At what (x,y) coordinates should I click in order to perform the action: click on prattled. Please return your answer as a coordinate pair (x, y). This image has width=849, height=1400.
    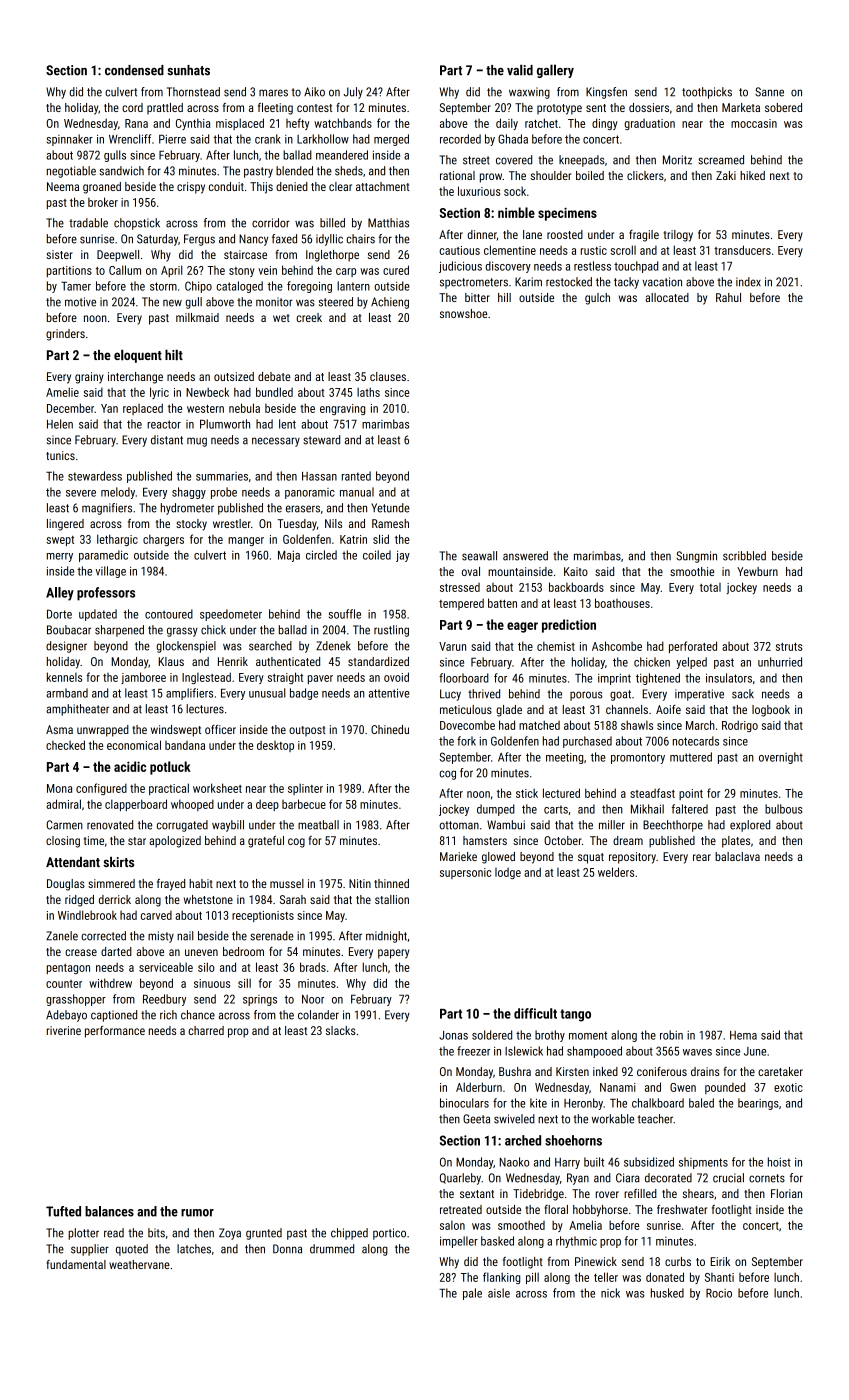
    Looking at the image, I should click on (165, 109).
